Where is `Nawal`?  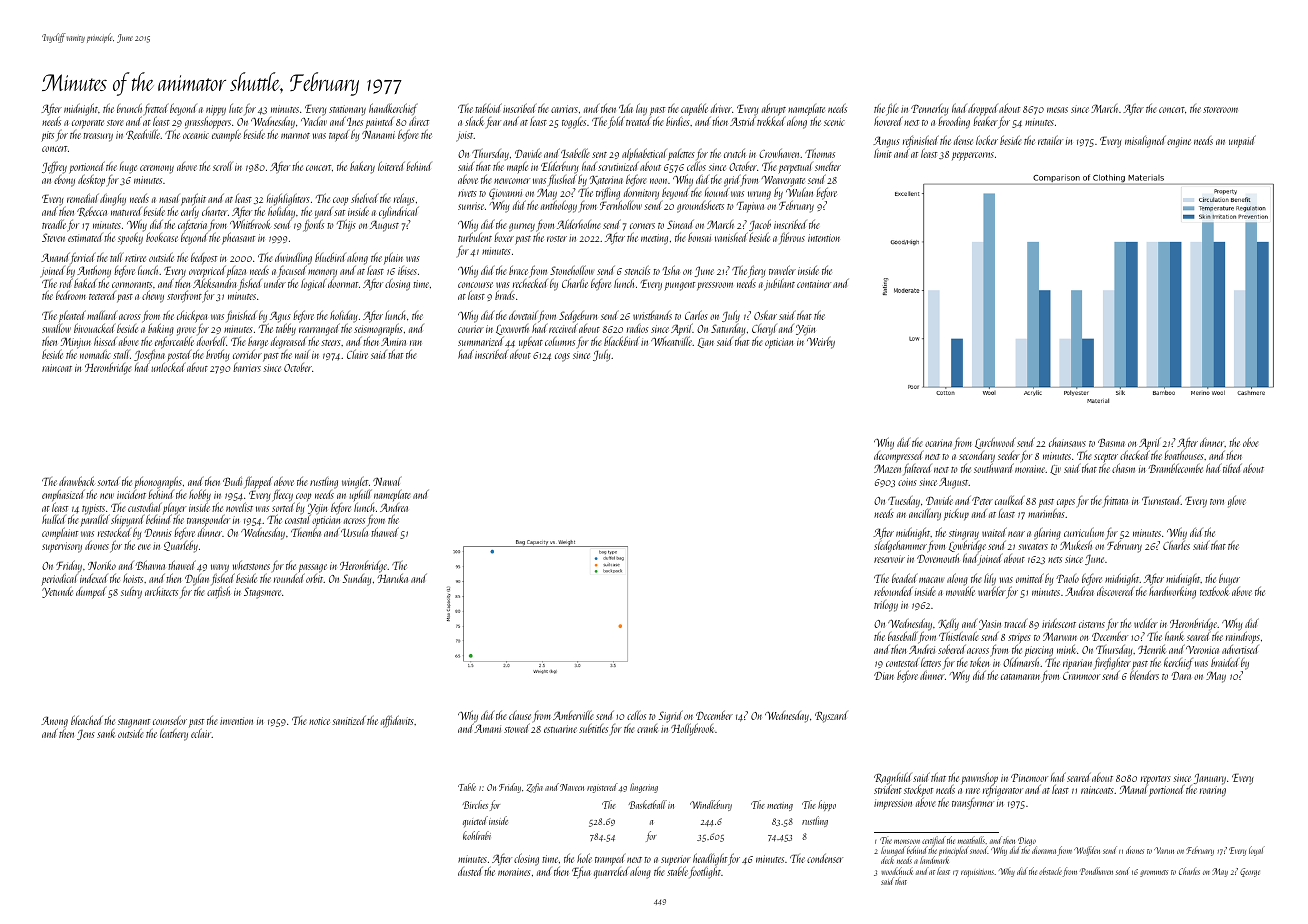 Nawal is located at coordinates (387, 481).
